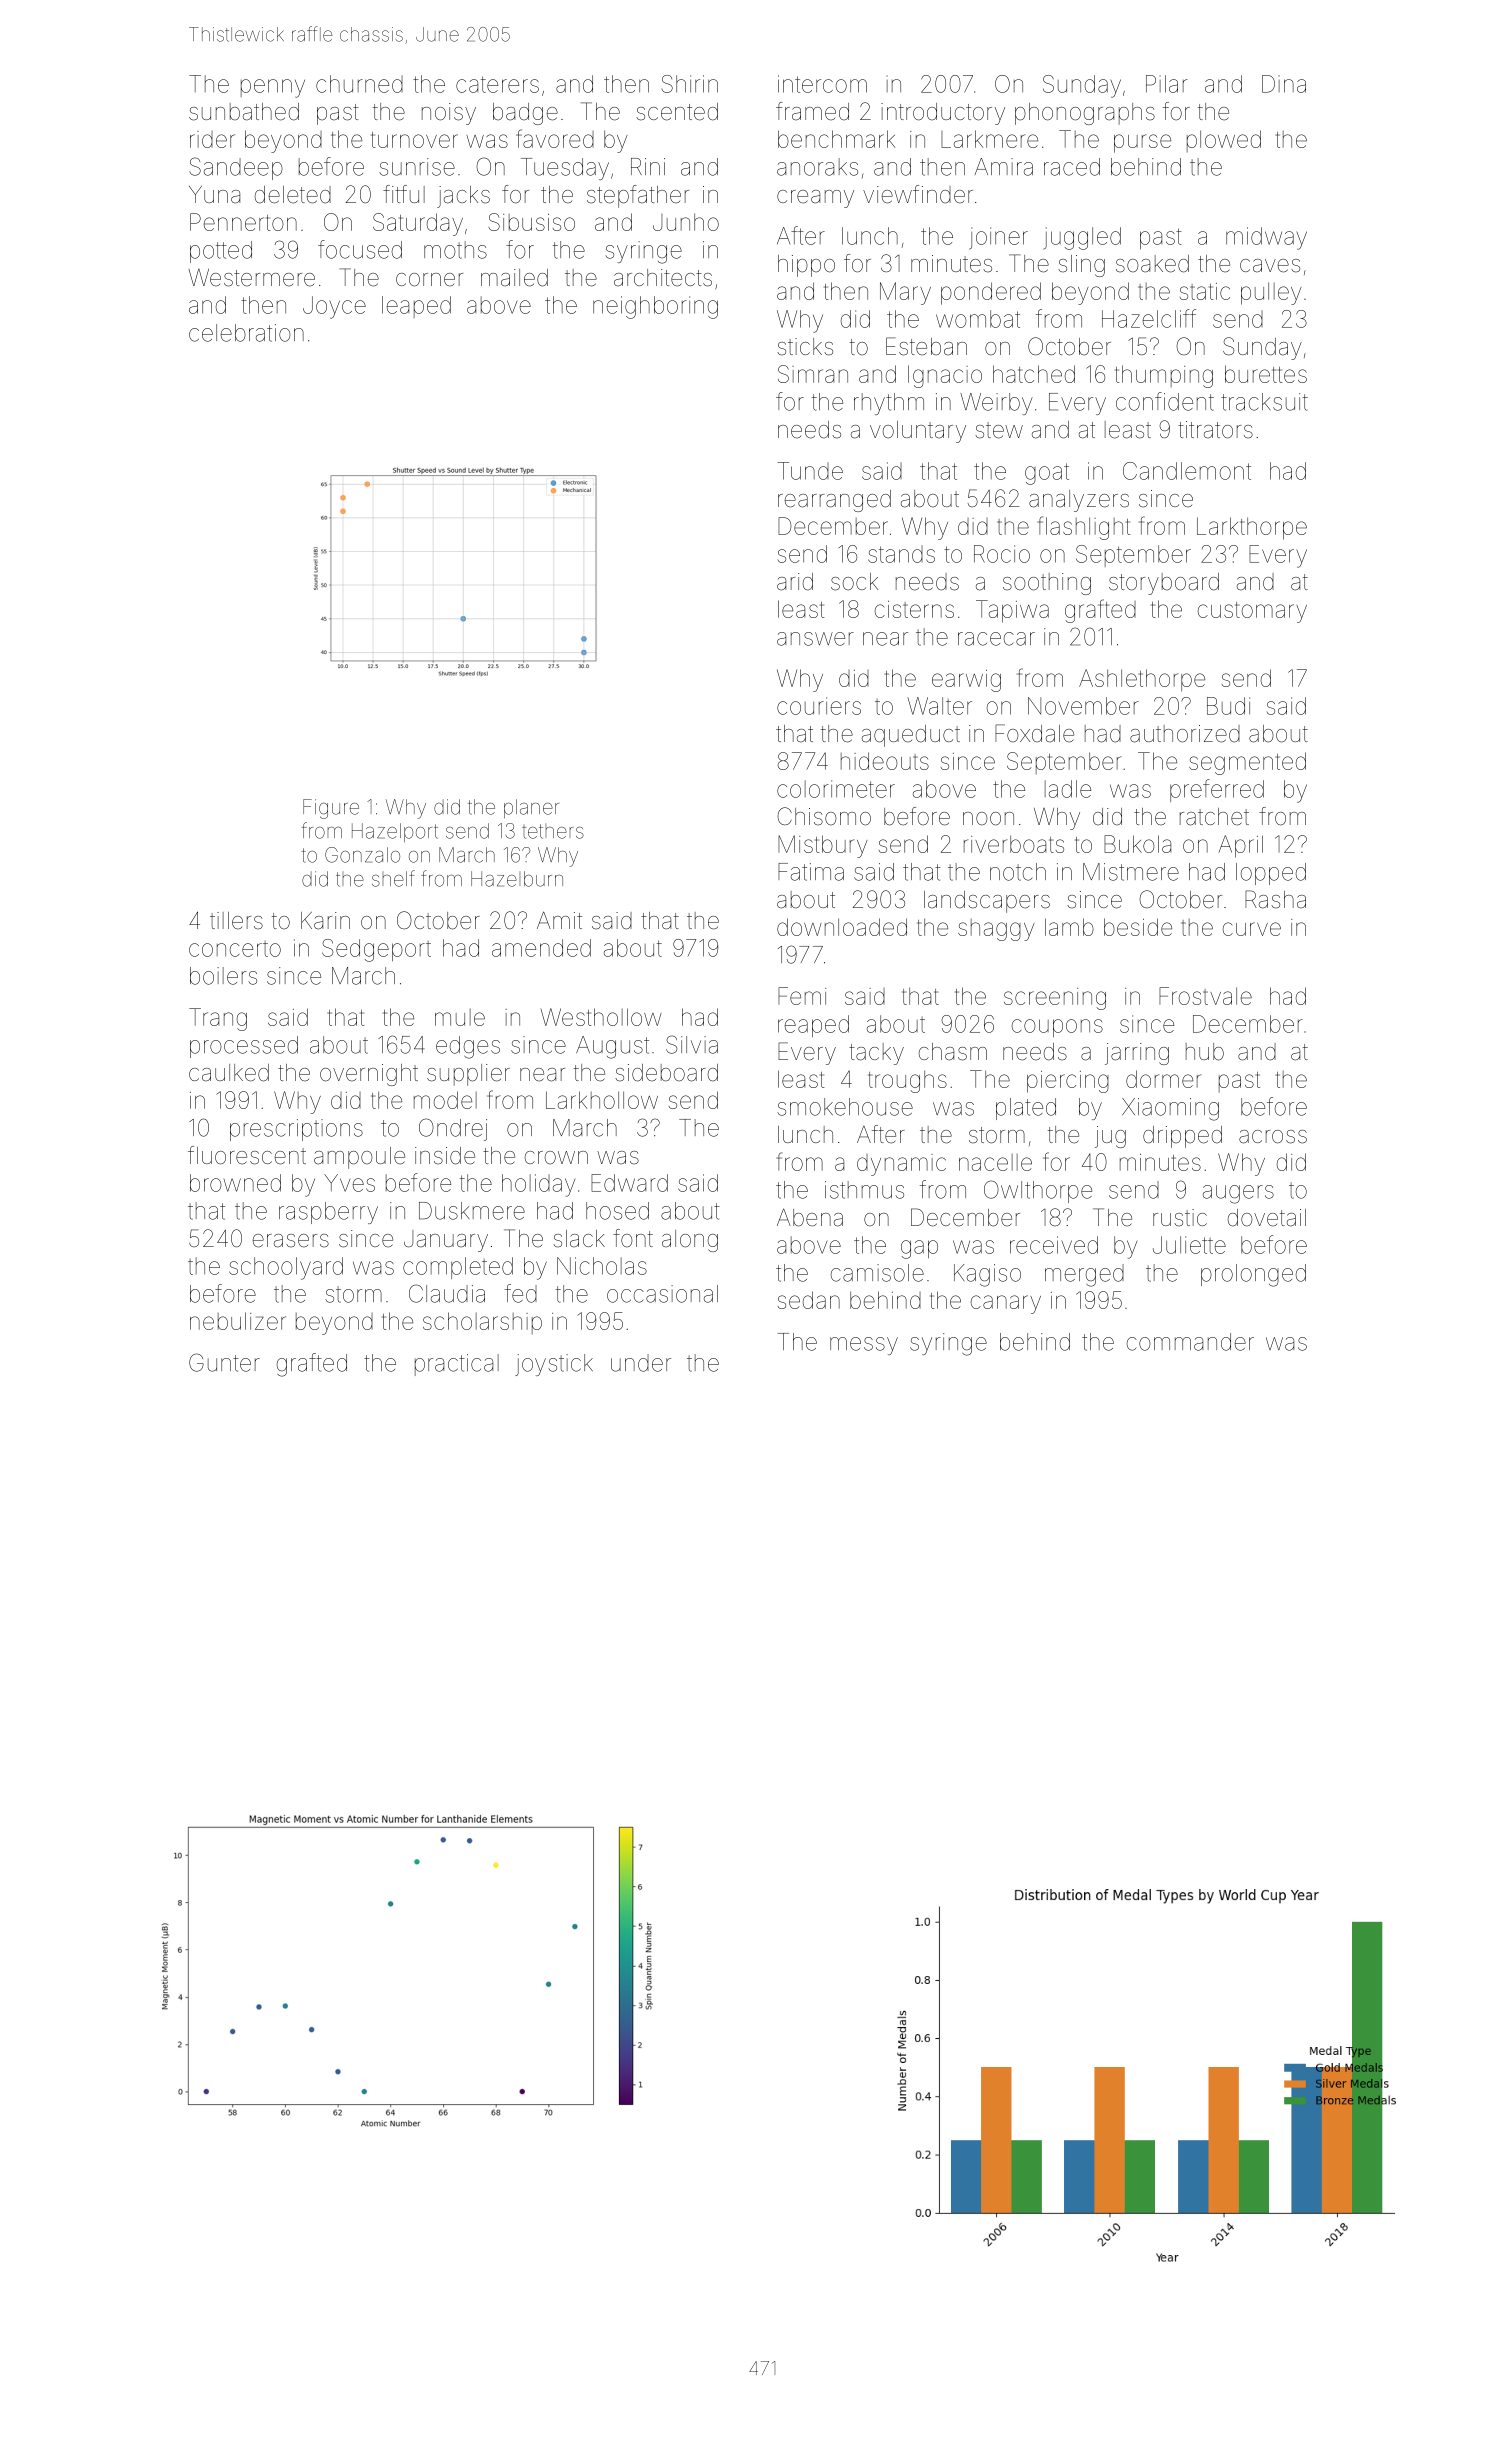 This screenshot has width=1496, height=2464. I want to click on caterers, so click(497, 84).
